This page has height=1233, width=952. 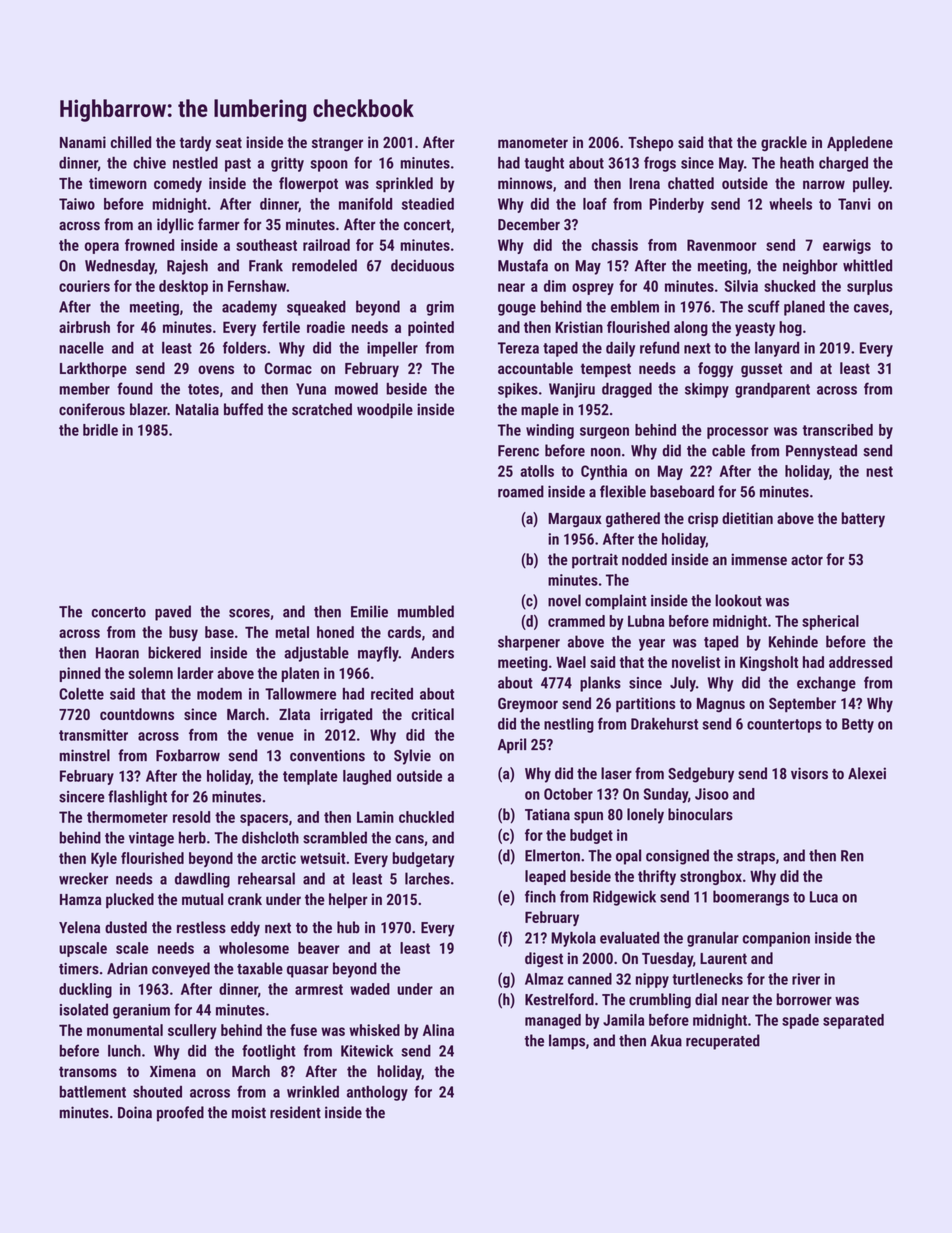 What do you see at coordinates (784, 143) in the page?
I see `grackle` at bounding box center [784, 143].
